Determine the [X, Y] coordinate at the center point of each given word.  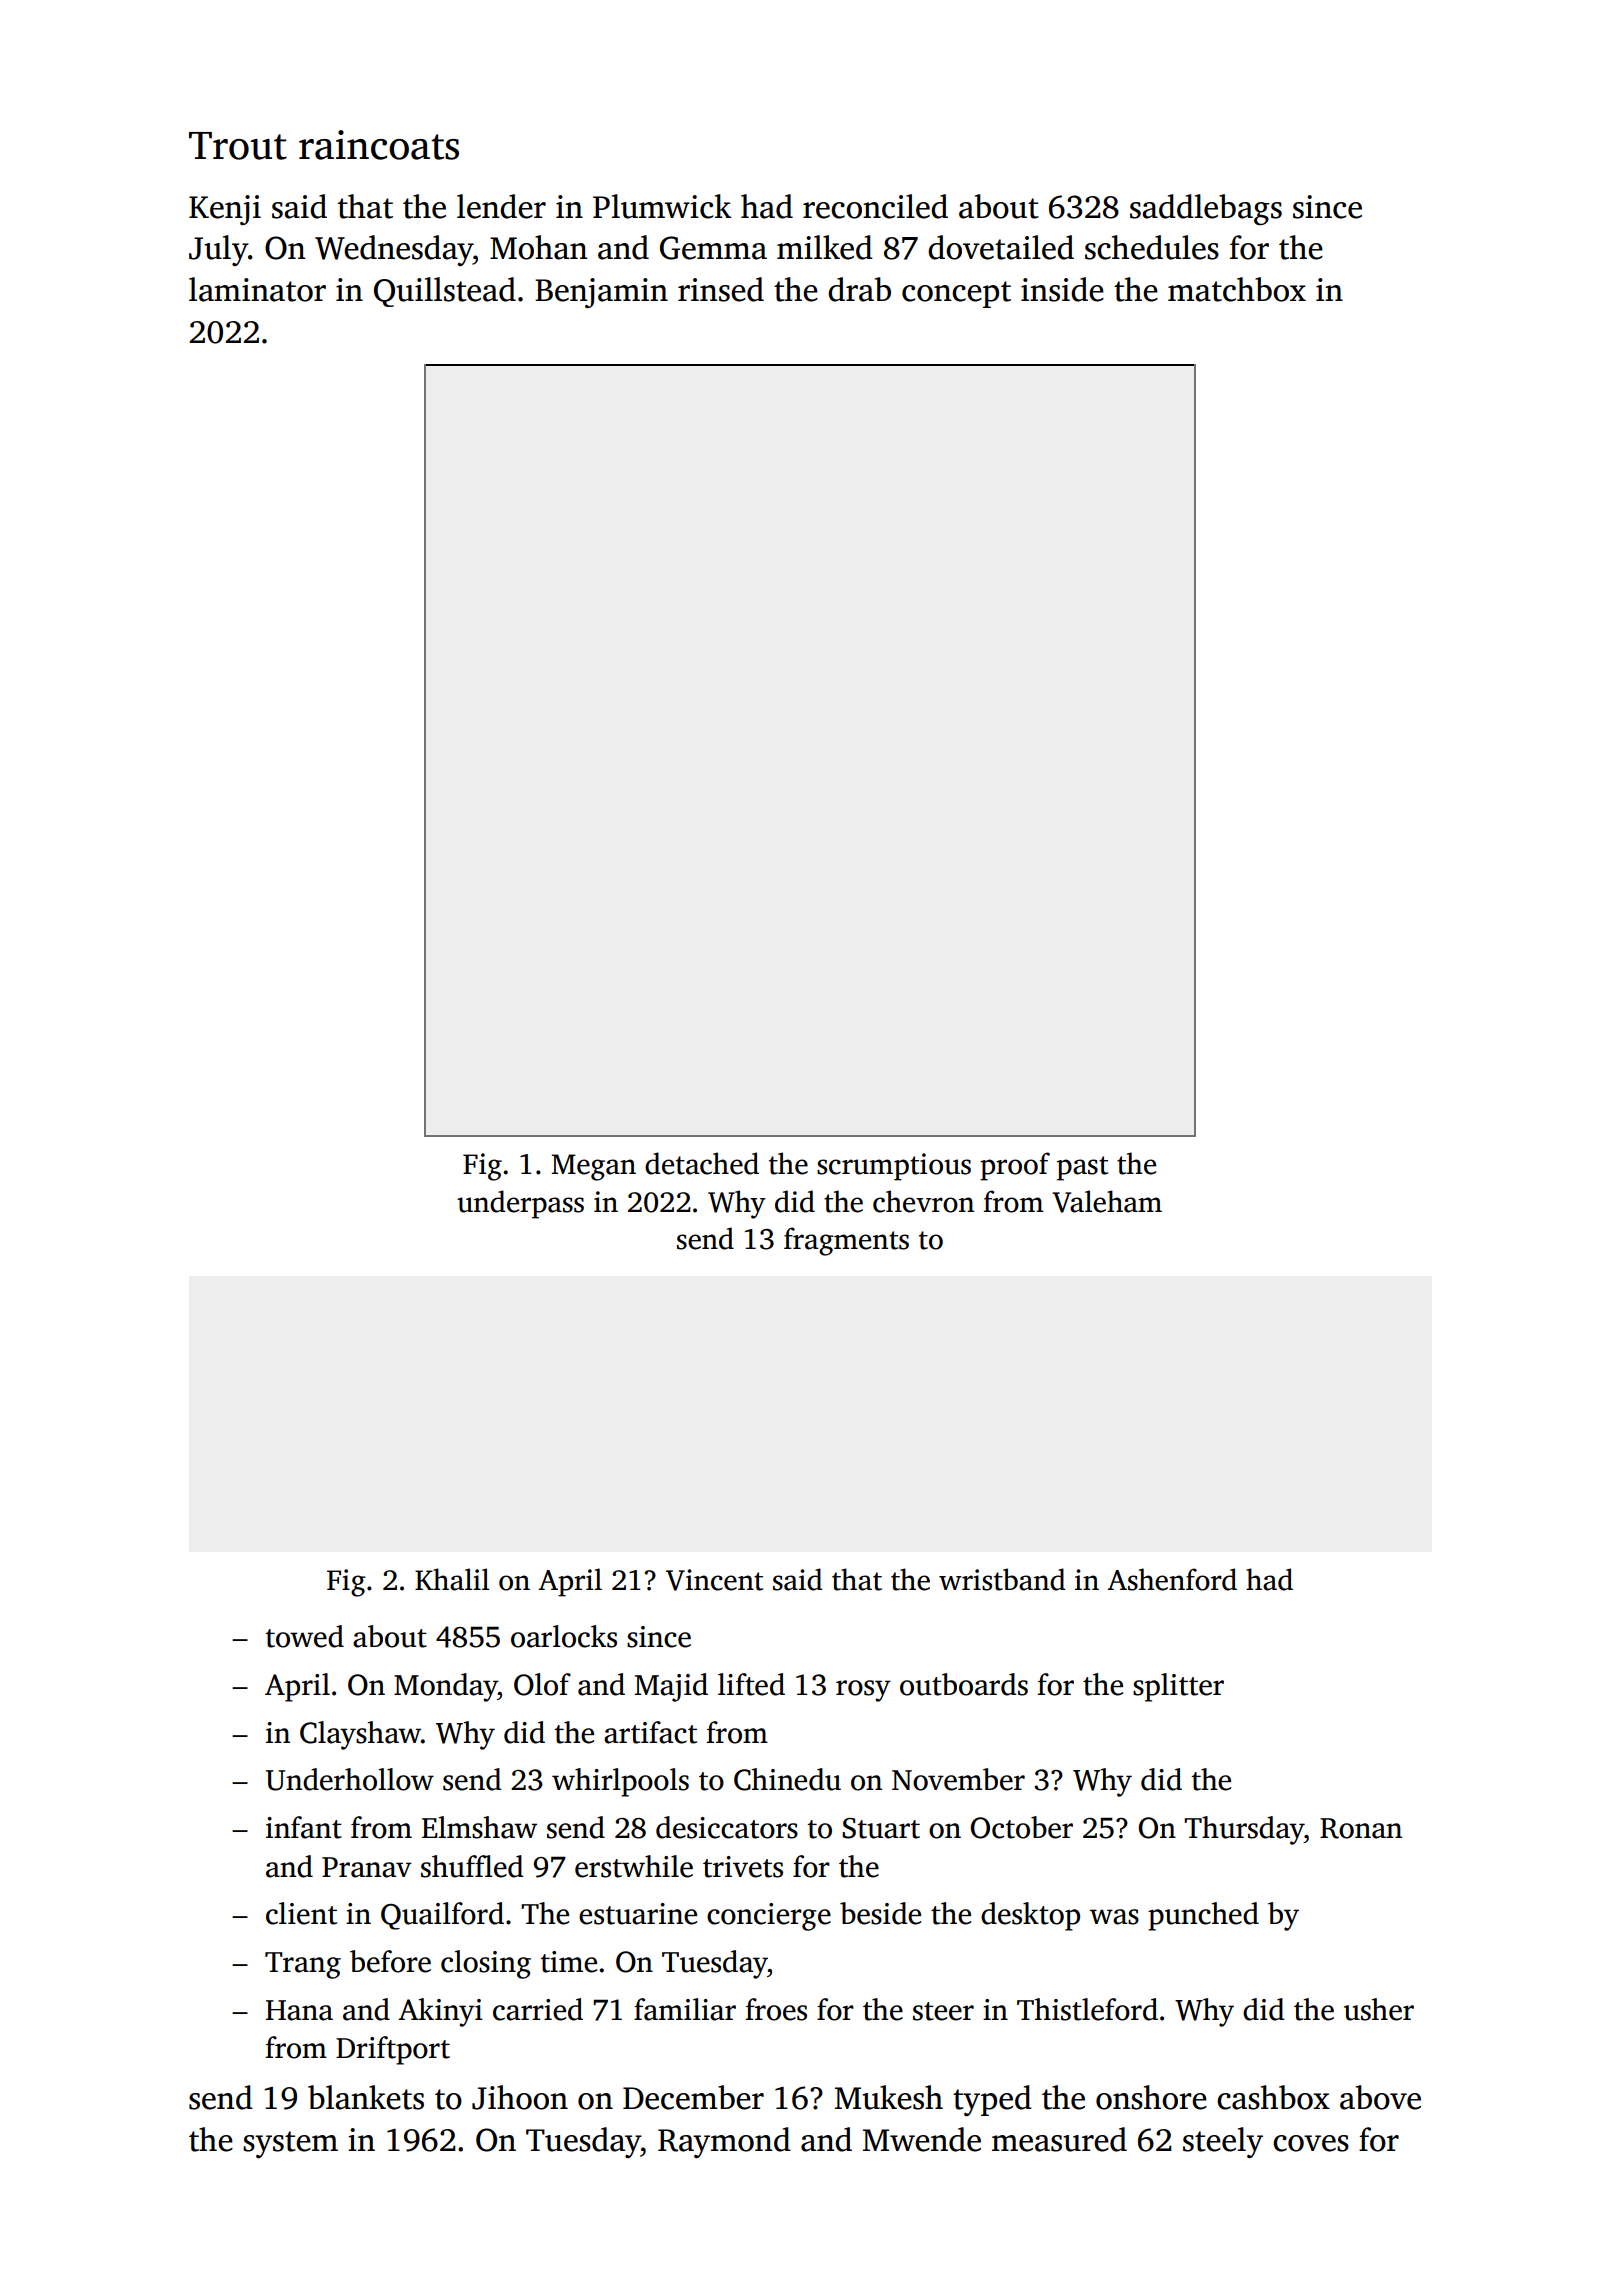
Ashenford [1172, 1579]
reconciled [875, 206]
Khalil [452, 1579]
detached [702, 1163]
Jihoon [520, 2097]
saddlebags [1206, 210]
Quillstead [445, 292]
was [1114, 1917]
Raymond [724, 2143]
